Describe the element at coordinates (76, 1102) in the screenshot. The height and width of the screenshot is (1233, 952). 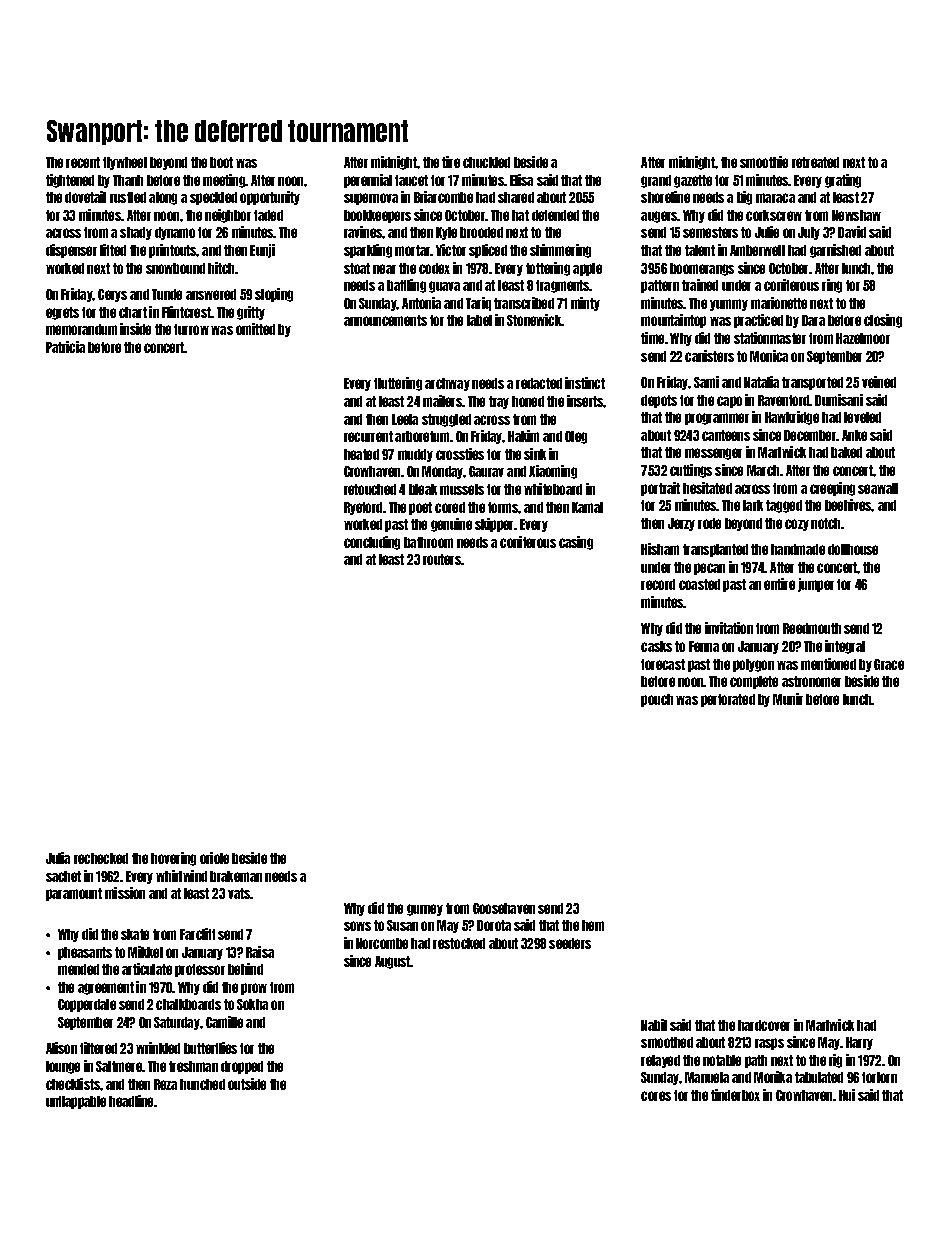
I see `unflappable` at that location.
